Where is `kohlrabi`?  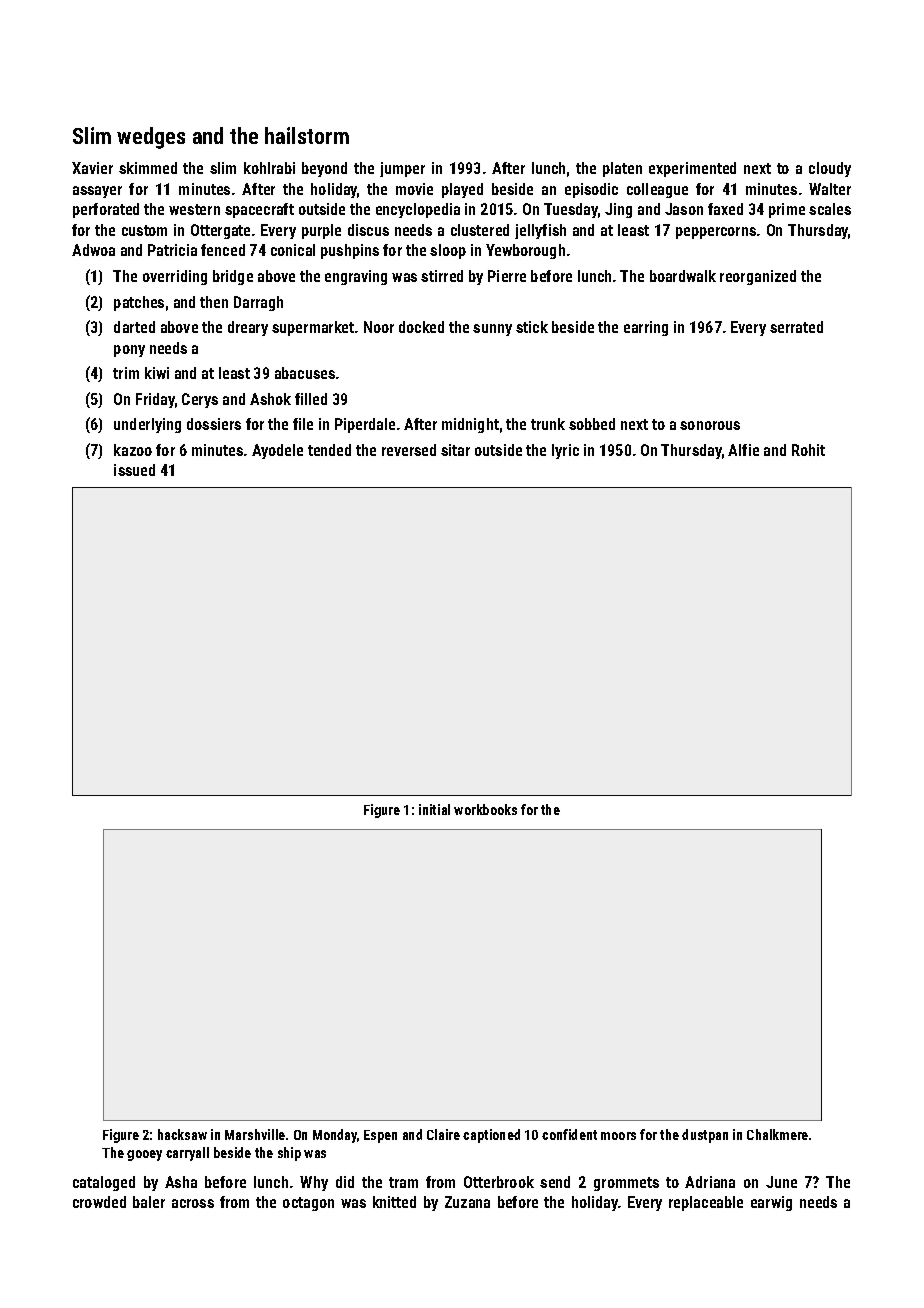
kohlrabi is located at coordinates (269, 168).
